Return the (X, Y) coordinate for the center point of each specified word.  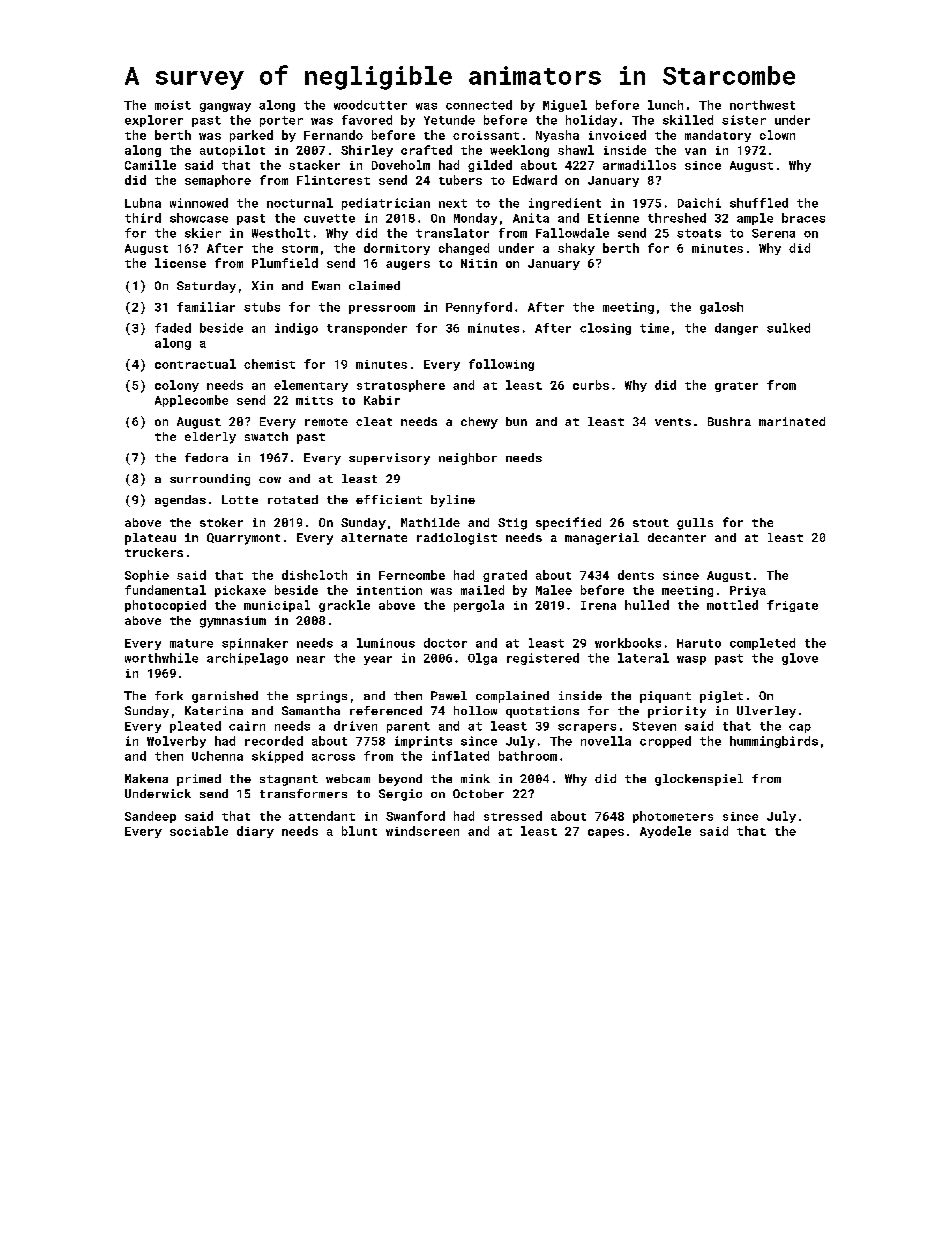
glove (800, 659)
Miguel (565, 106)
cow (270, 480)
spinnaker (255, 644)
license (180, 263)
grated (505, 576)
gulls (695, 524)
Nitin (479, 263)
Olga (482, 659)
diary (255, 832)
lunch (665, 105)
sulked (788, 328)
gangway (225, 107)
